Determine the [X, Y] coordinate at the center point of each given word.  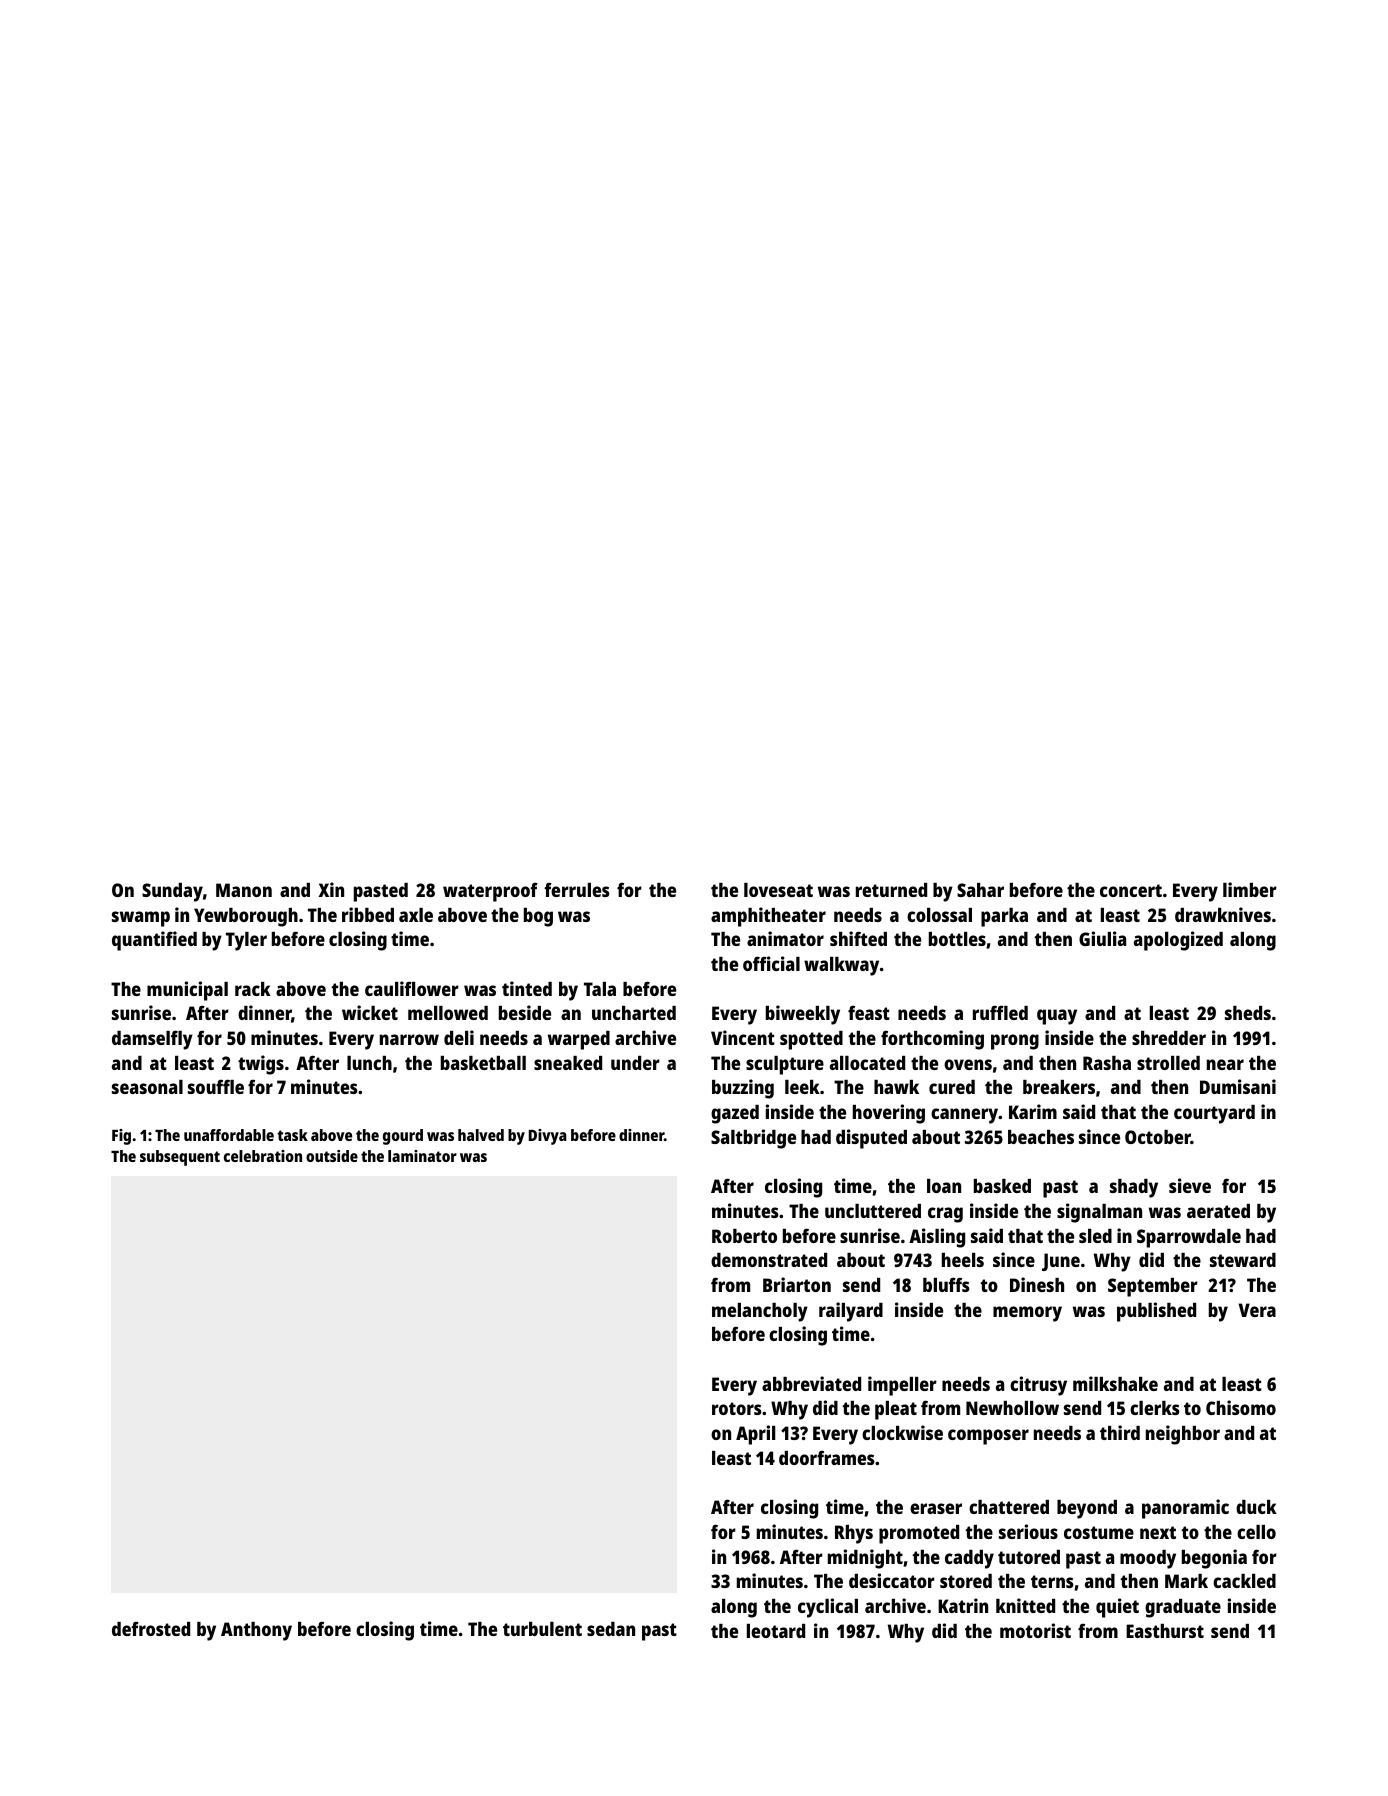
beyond [1087, 1509]
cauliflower [412, 988]
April [755, 1435]
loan [944, 1186]
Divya [548, 1137]
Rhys [854, 1534]
